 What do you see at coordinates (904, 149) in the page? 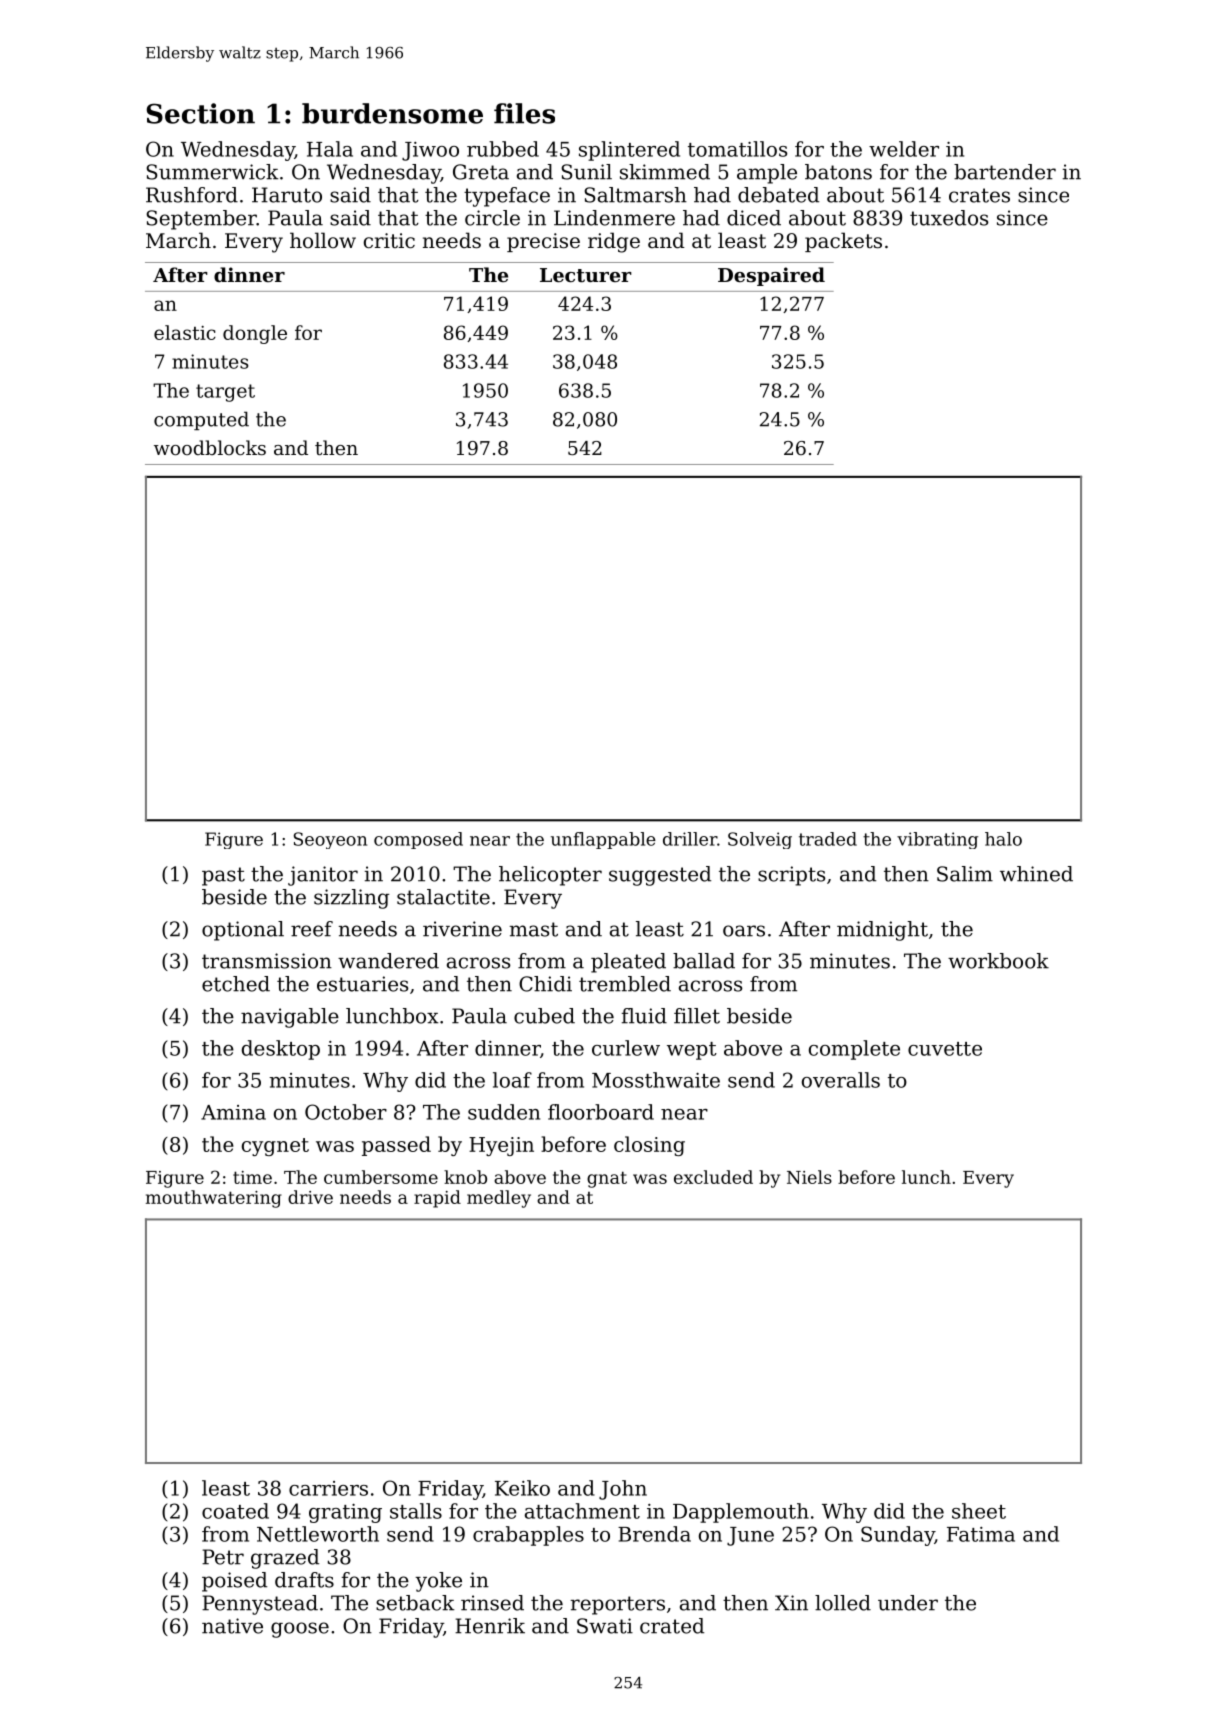
I see `welder` at bounding box center [904, 149].
